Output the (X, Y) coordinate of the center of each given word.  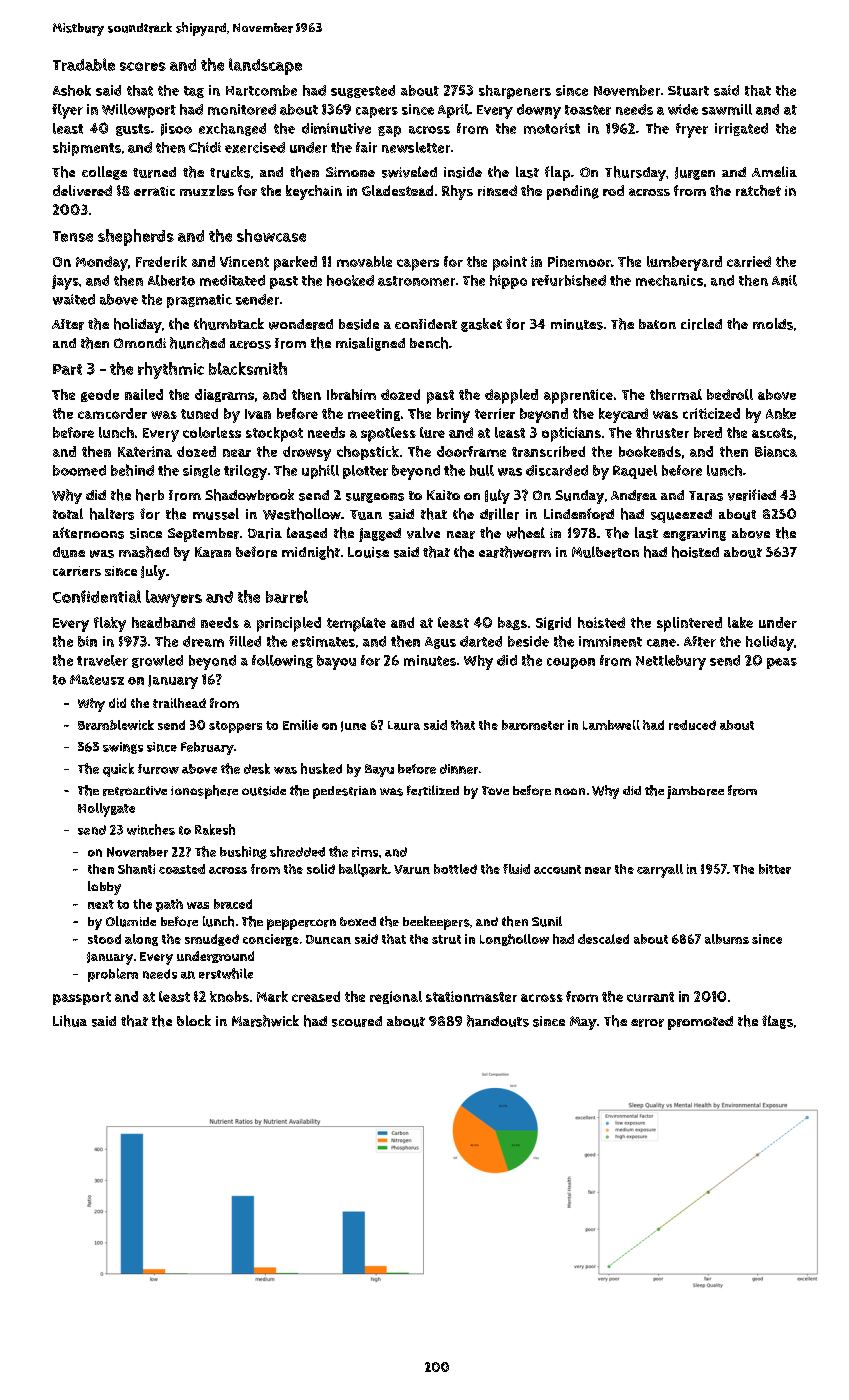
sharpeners (515, 92)
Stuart (688, 91)
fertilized (433, 790)
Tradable (84, 64)
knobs (229, 996)
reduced (692, 725)
